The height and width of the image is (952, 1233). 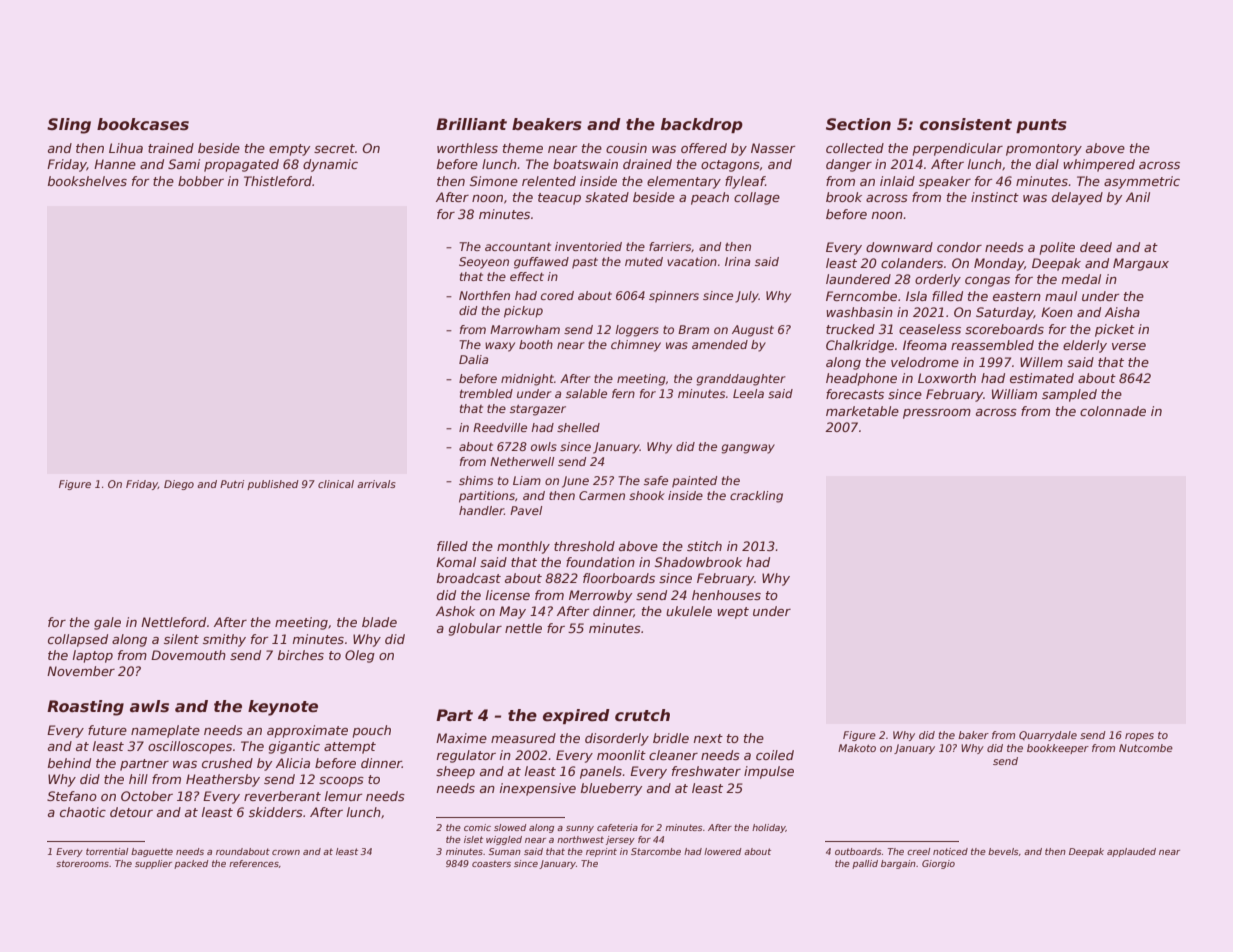 What do you see at coordinates (756, 497) in the image?
I see `crackling` at bounding box center [756, 497].
